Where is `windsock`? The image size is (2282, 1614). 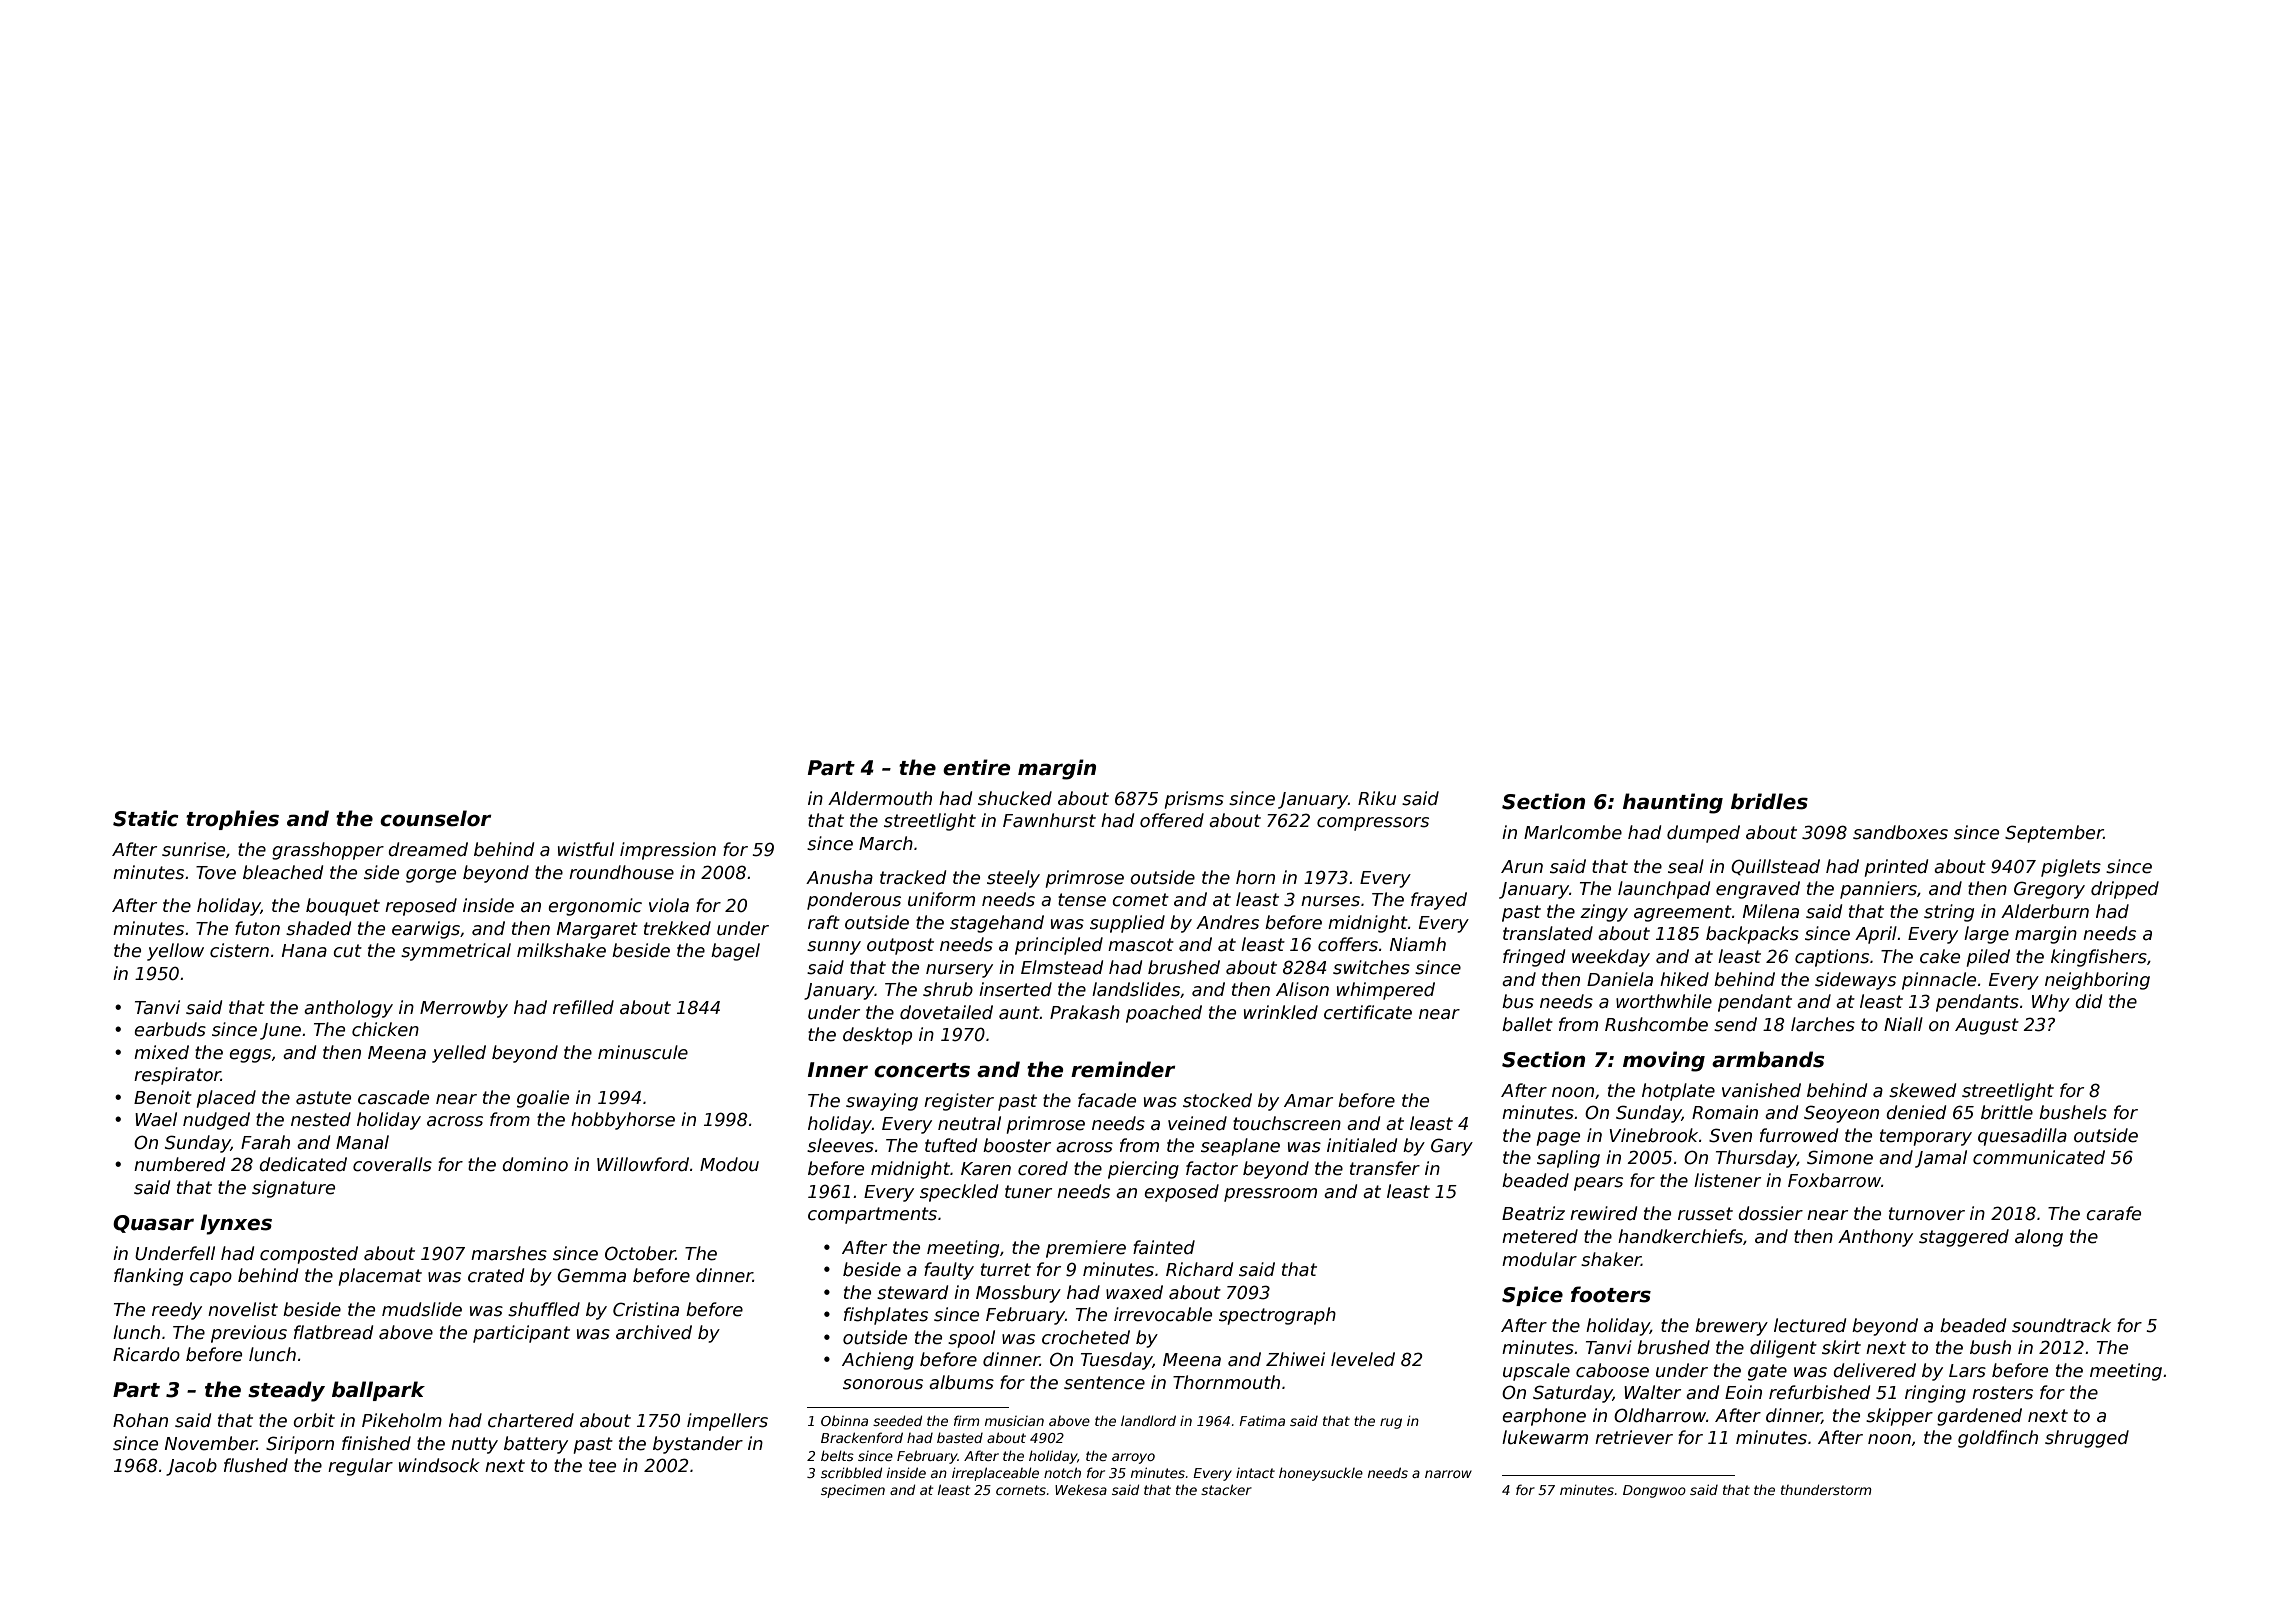
windsock is located at coordinates (439, 1465).
